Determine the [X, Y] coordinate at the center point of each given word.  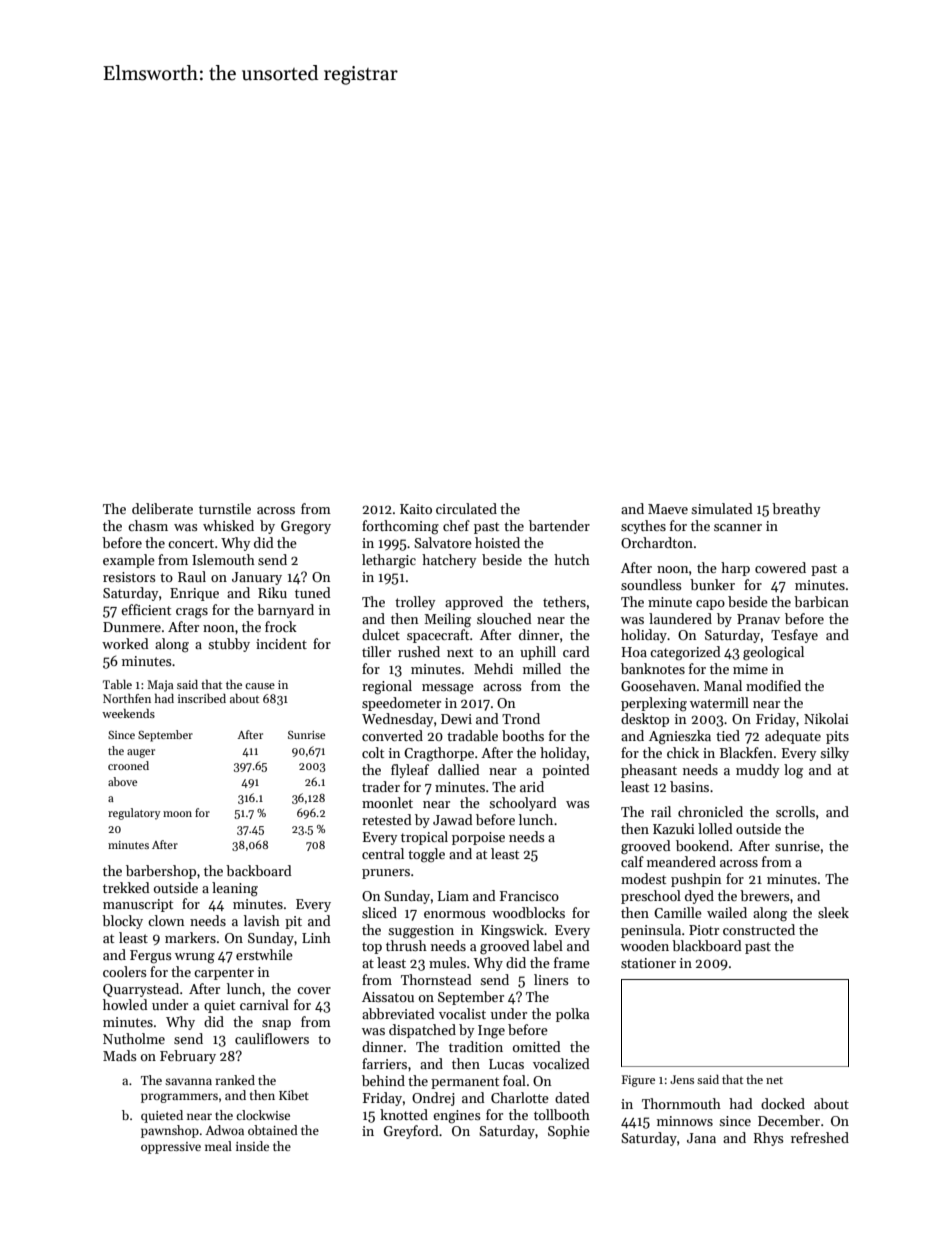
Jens [682, 1079]
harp [735, 569]
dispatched [422, 1031]
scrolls [795, 811]
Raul [192, 576]
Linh [316, 937]
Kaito [416, 509]
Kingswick [512, 931]
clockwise [263, 1115]
